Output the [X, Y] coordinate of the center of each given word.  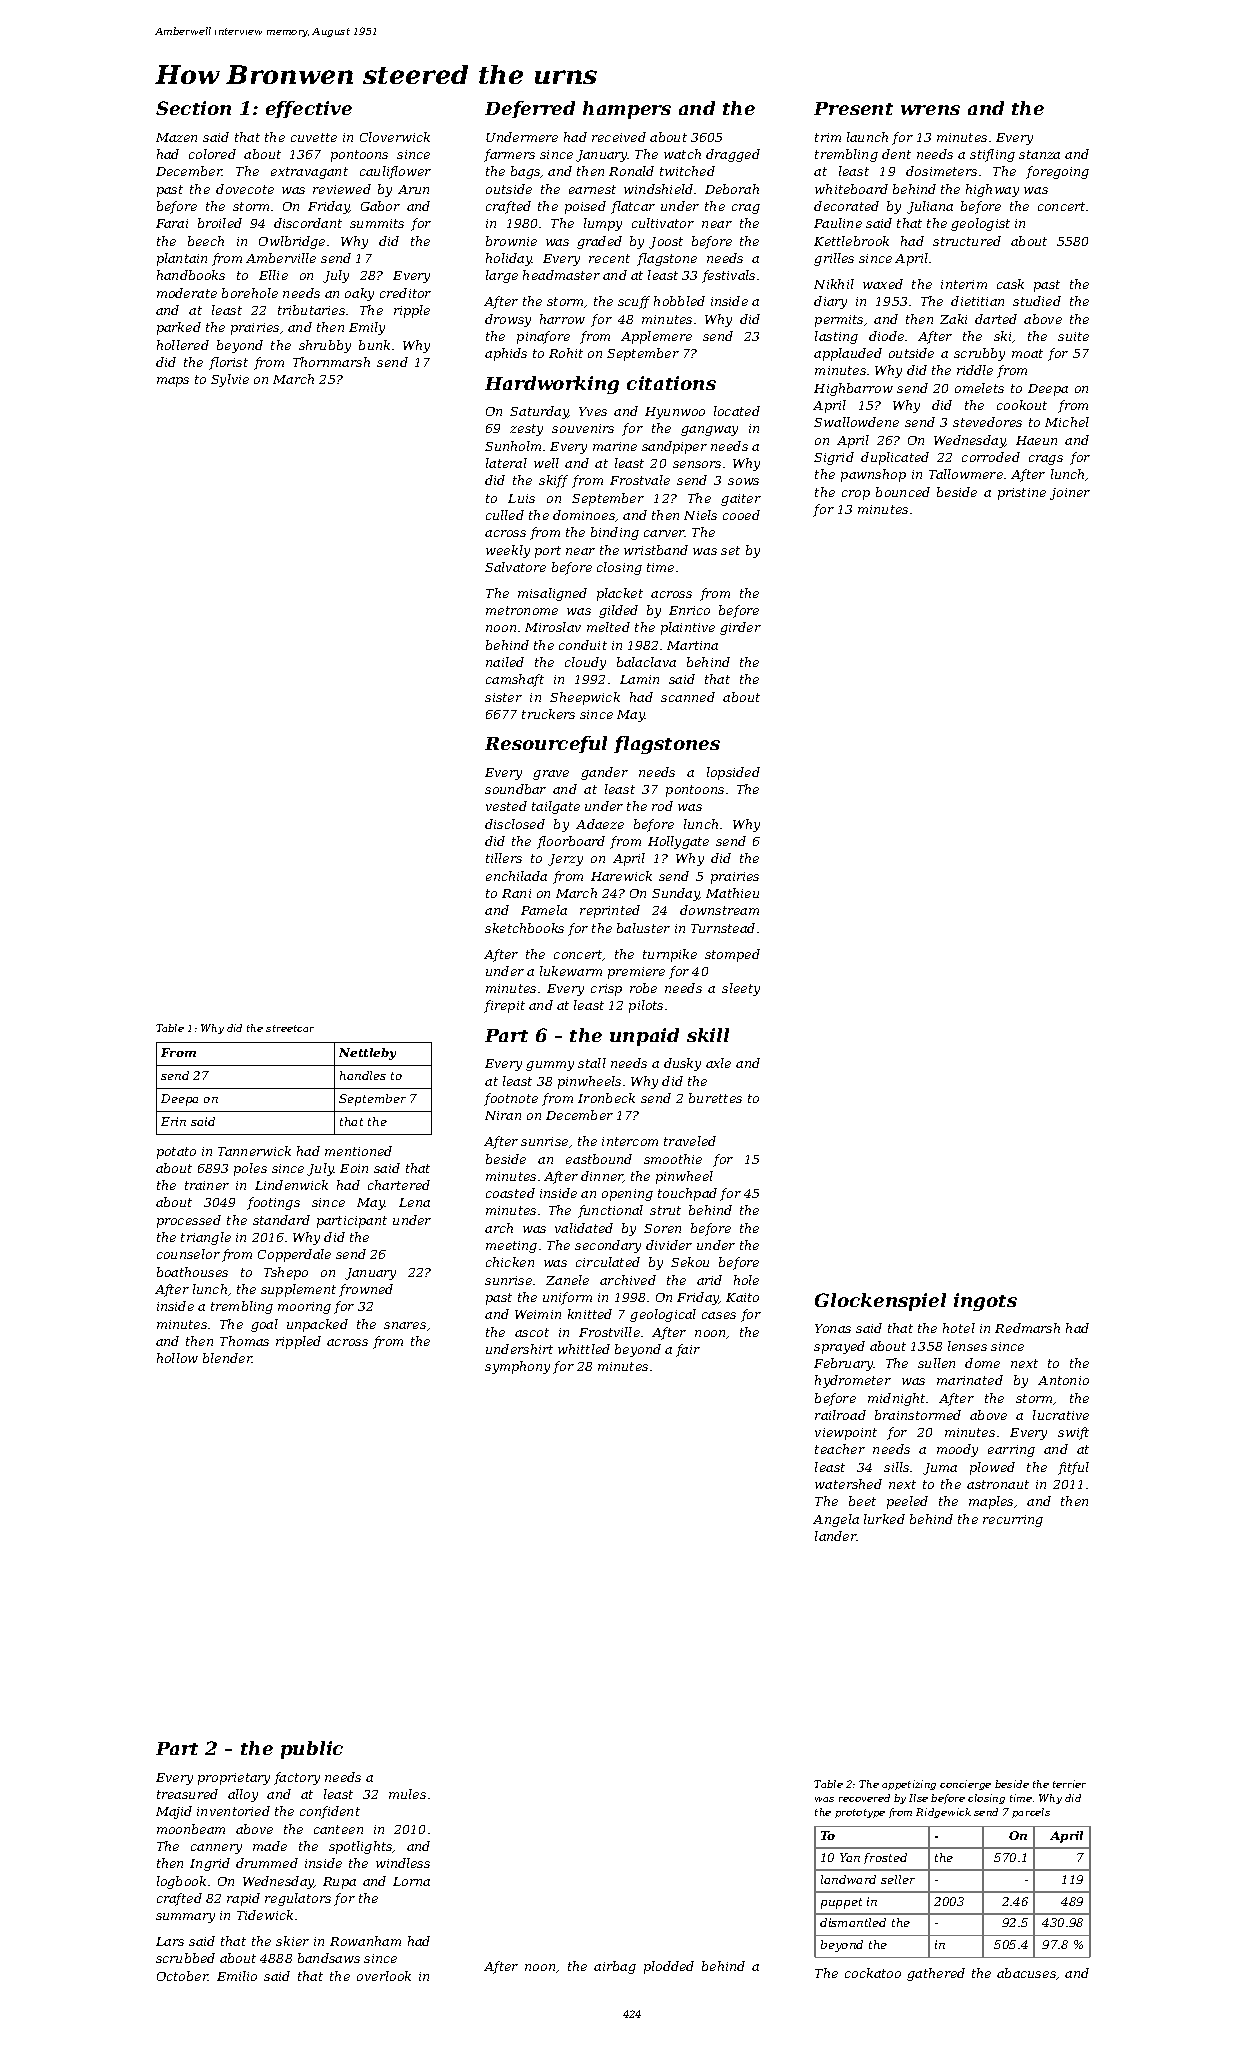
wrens [930, 110]
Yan [850, 1857]
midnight [896, 1399]
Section [193, 108]
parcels [1031, 1813]
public [312, 1750]
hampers [627, 110]
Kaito [742, 1297]
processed [189, 1221]
